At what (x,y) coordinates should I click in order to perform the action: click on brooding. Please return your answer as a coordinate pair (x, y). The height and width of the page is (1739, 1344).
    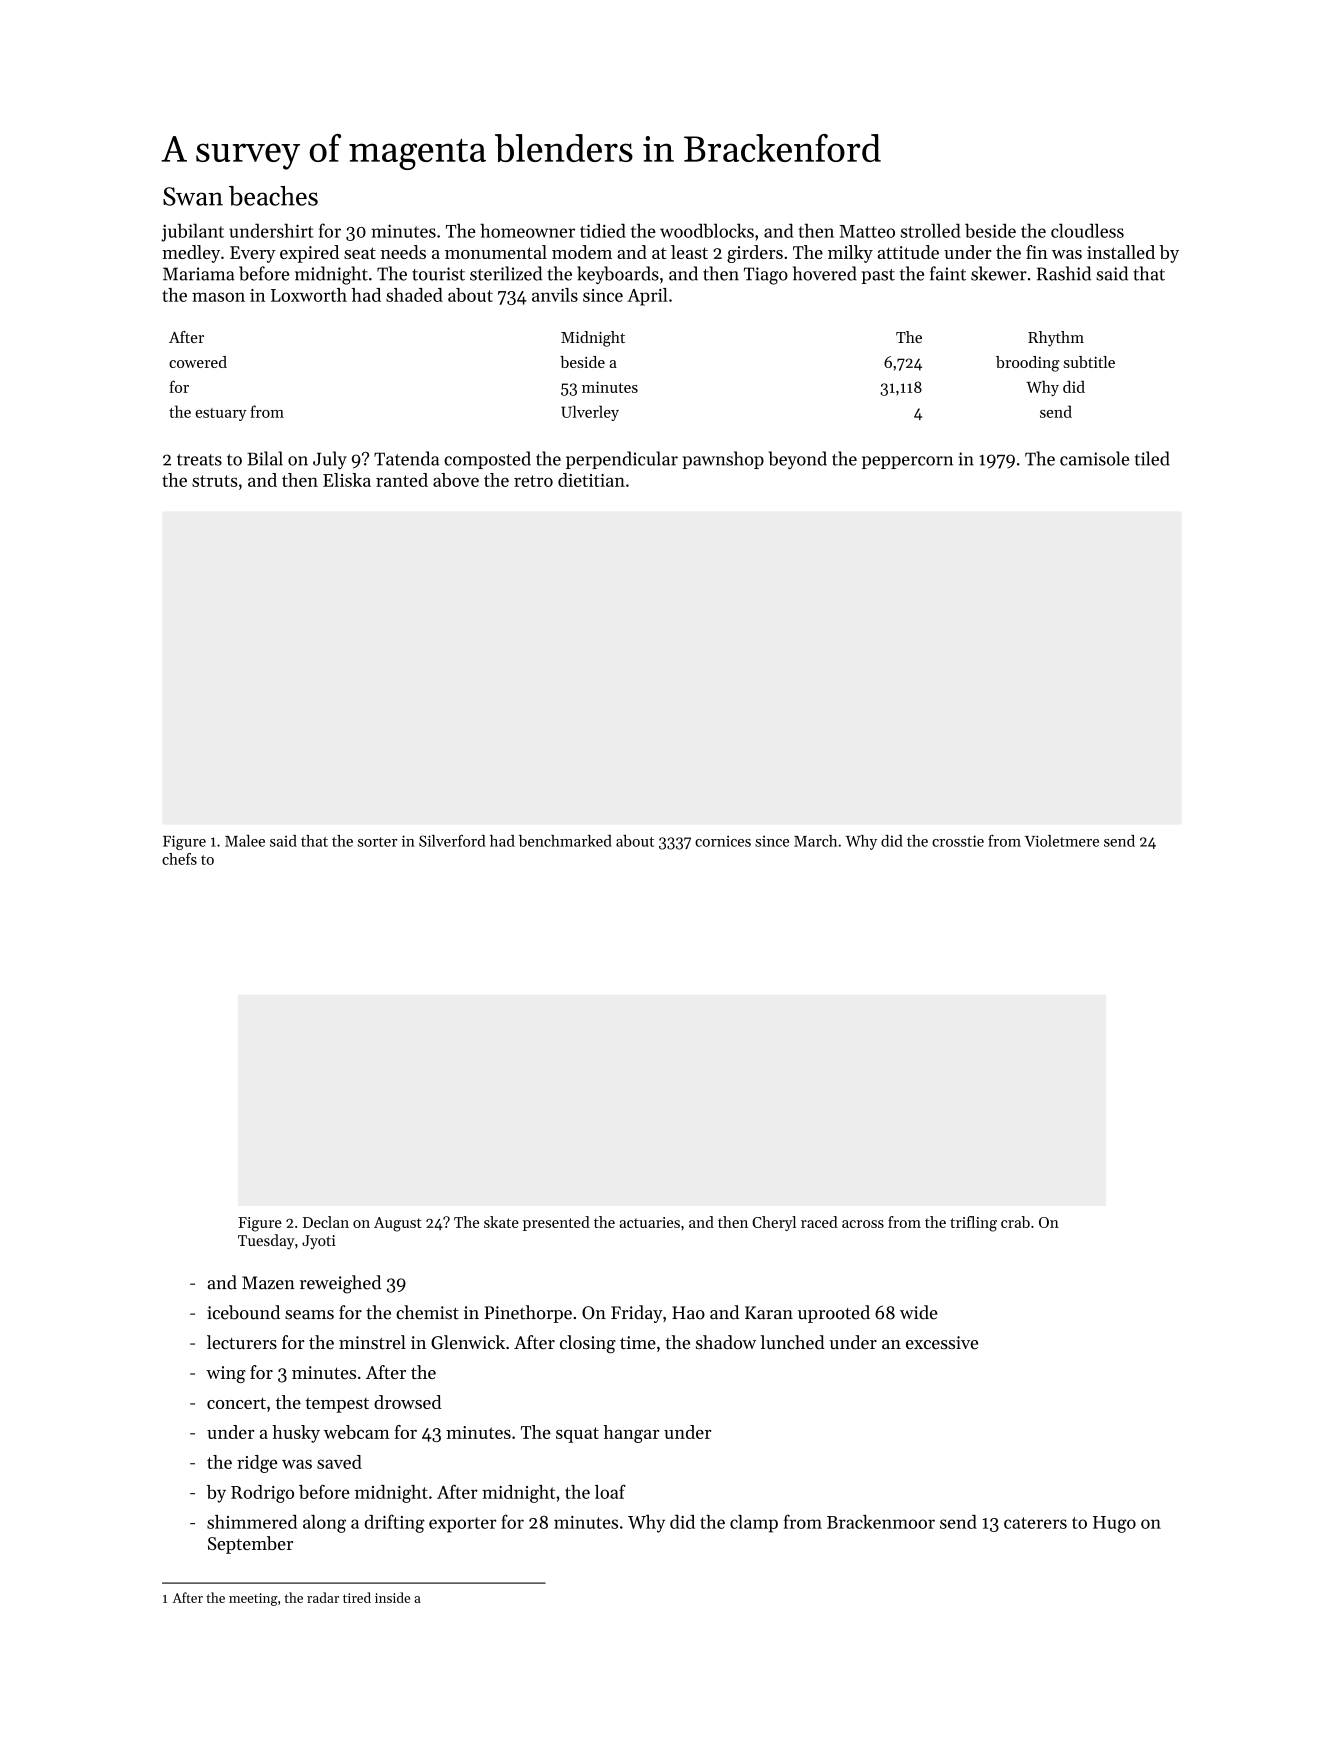
    Looking at the image, I should click on (1028, 364).
